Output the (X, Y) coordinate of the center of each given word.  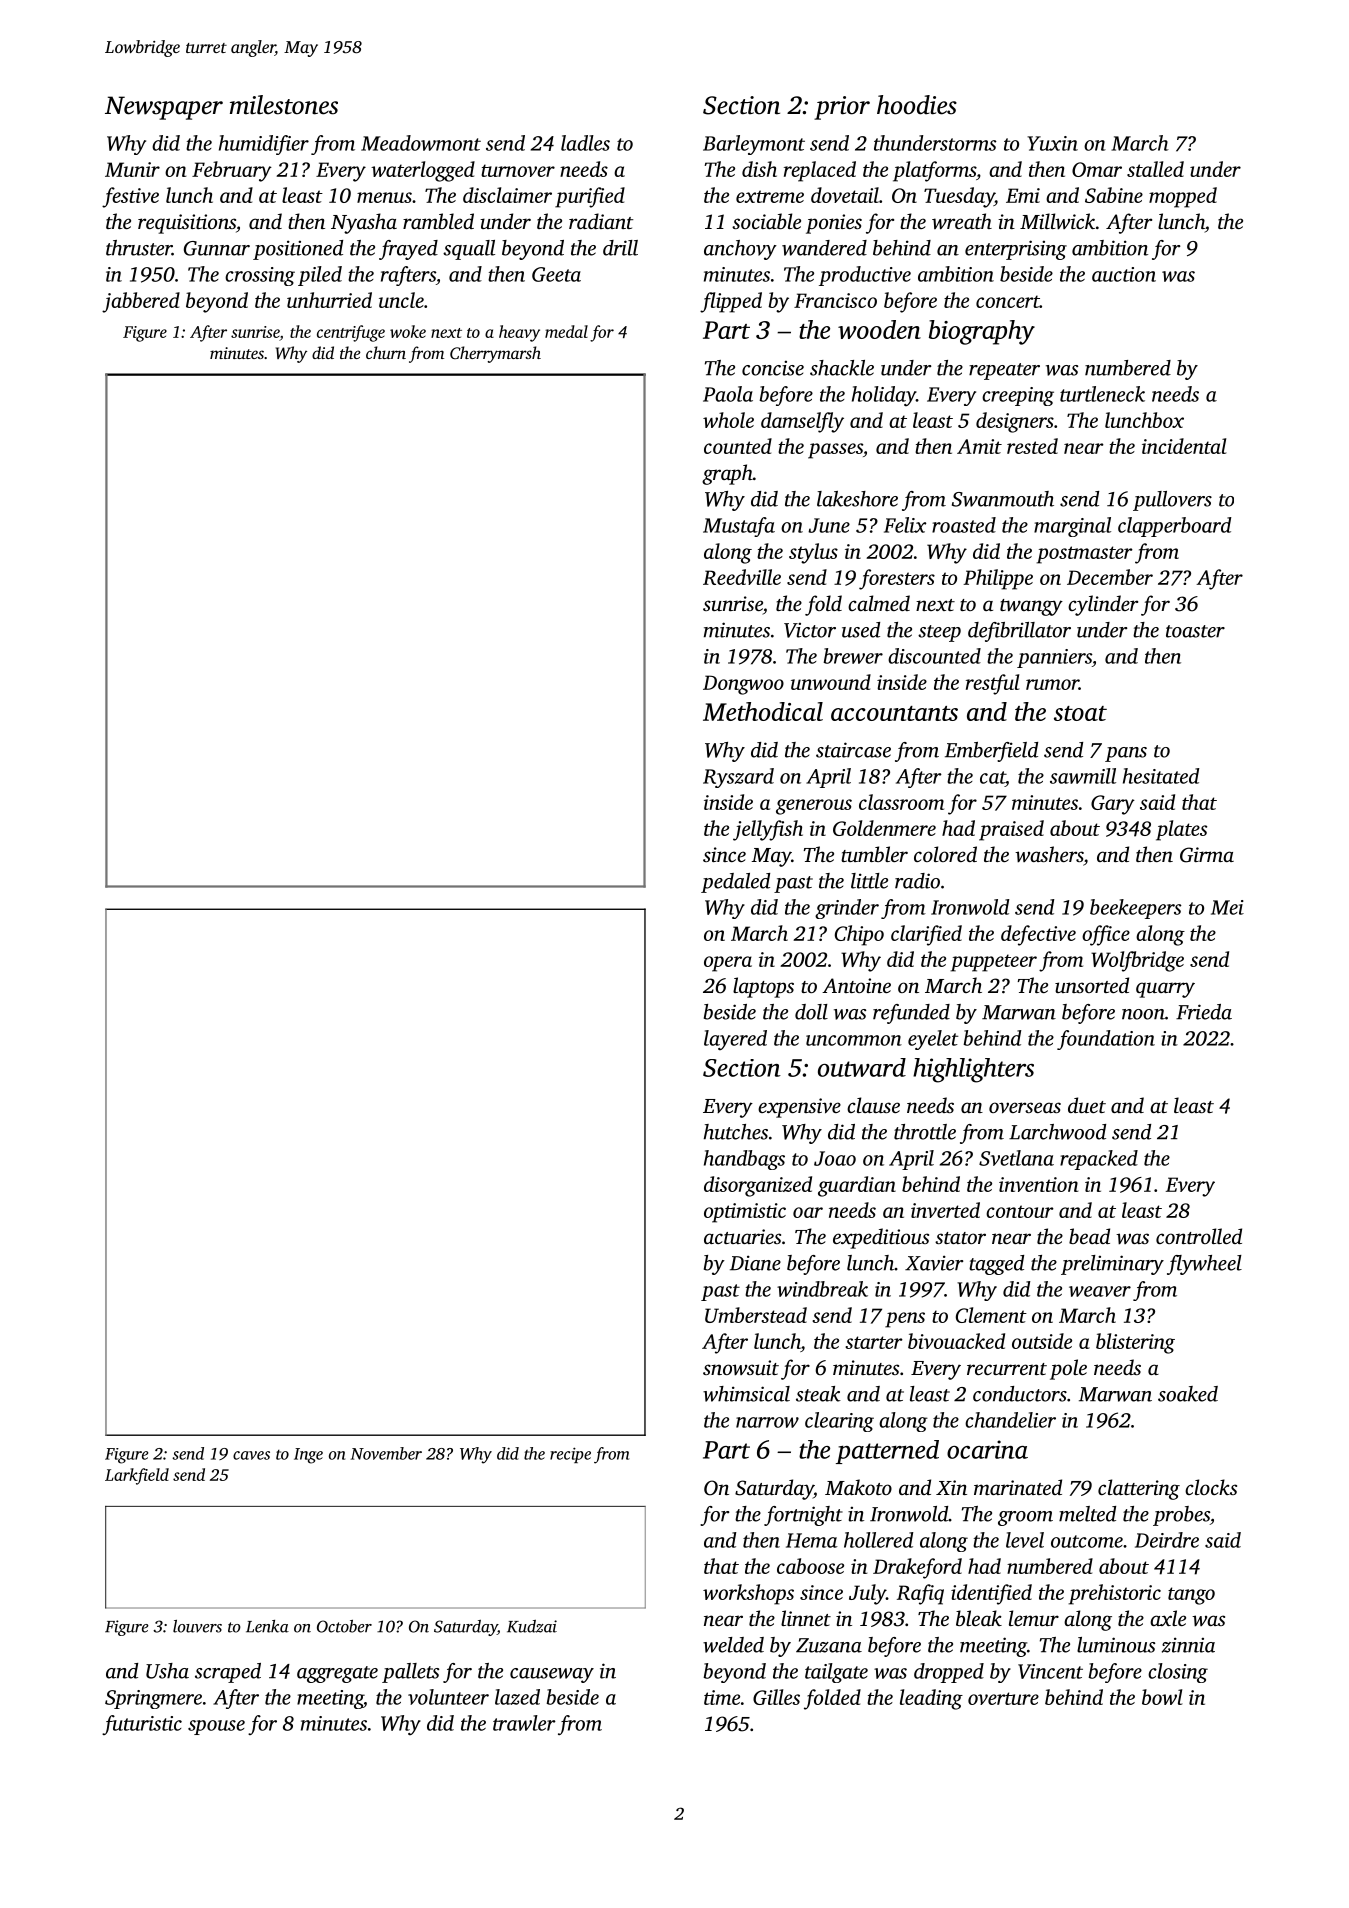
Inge (308, 1456)
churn (386, 352)
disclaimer (507, 195)
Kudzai (532, 1626)
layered (735, 1040)
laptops (763, 987)
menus (384, 197)
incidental (1184, 446)
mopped (1183, 197)
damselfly (802, 422)
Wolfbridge (1137, 961)
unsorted (1092, 985)
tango (1191, 1596)
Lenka (267, 1626)
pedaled (735, 883)
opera (728, 964)
